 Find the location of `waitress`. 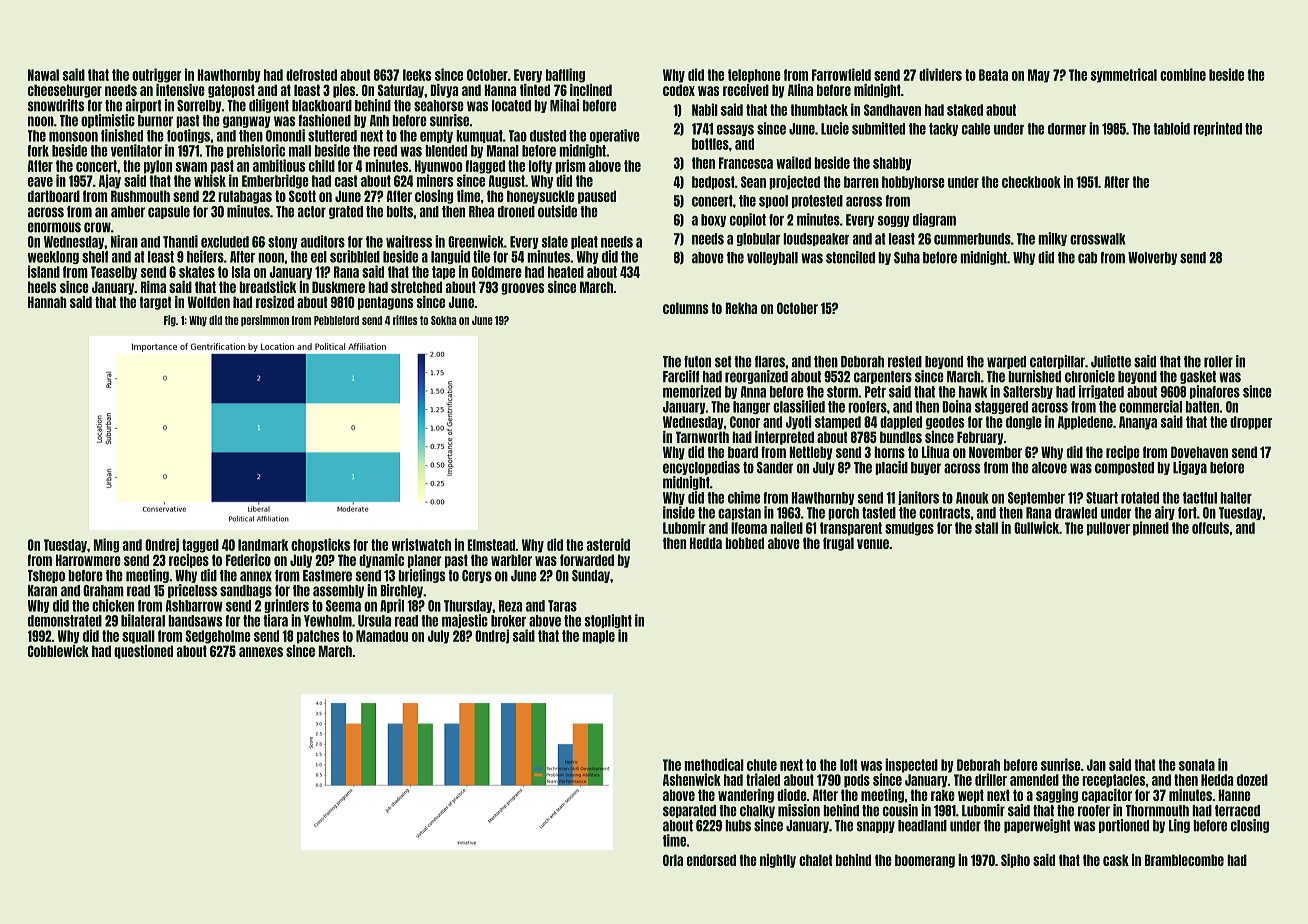

waitress is located at coordinates (409, 241).
